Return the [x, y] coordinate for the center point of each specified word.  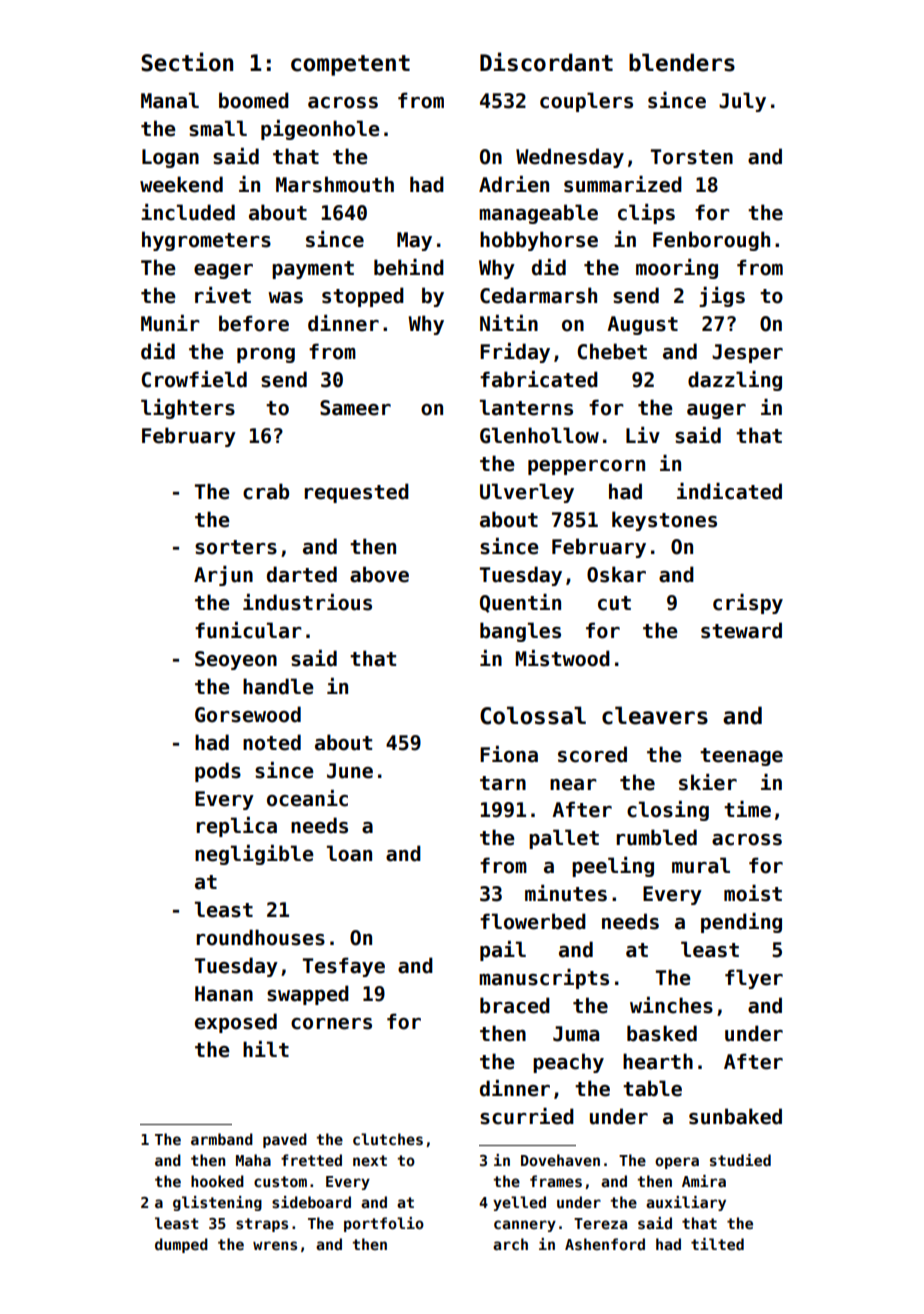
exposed [236, 1023]
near [573, 785]
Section [187, 62]
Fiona [509, 754]
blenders [682, 62]
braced [515, 1005]
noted [272, 742]
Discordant [546, 62]
